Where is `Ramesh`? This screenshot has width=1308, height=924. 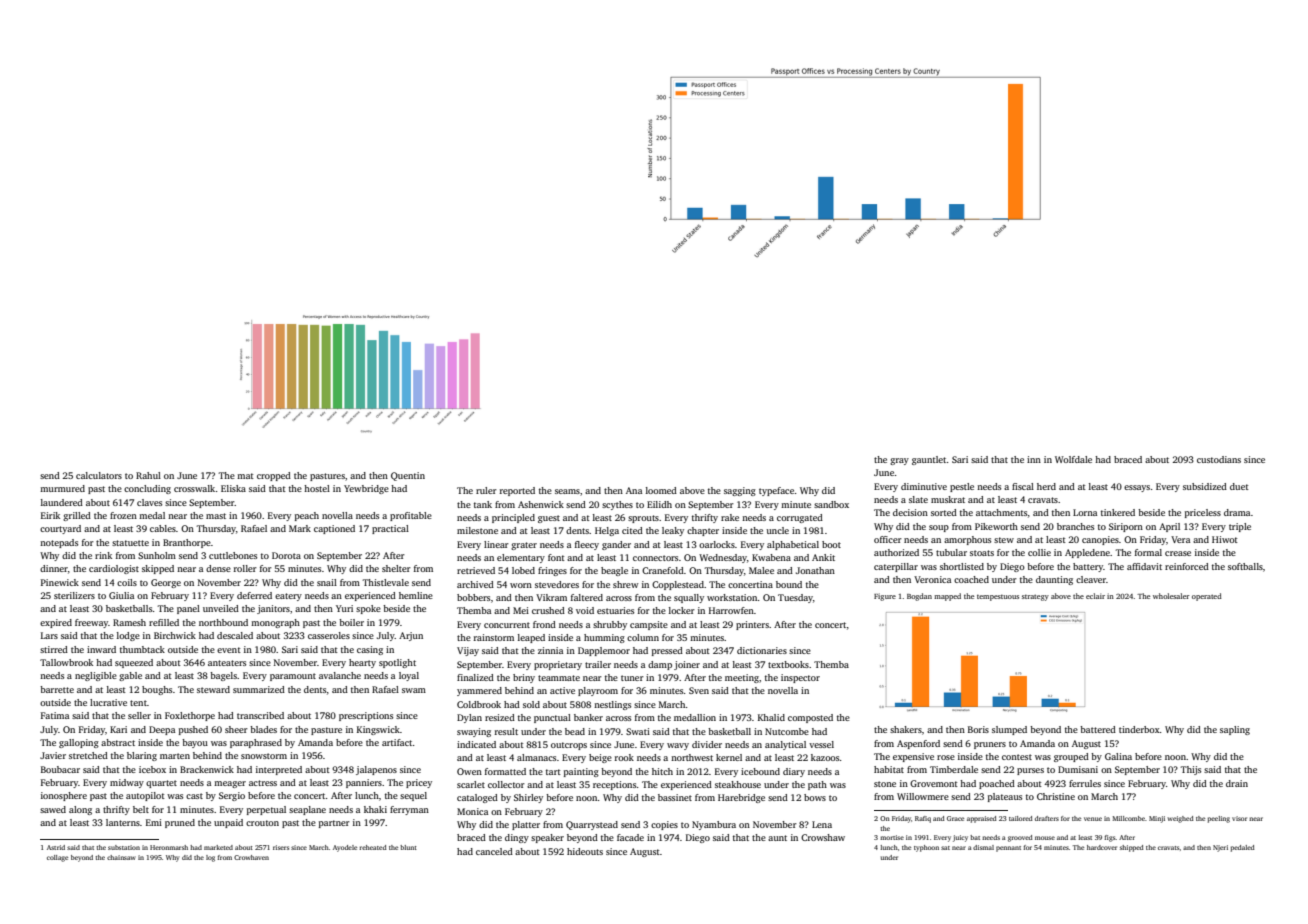 Ramesh is located at coordinates (129, 622).
